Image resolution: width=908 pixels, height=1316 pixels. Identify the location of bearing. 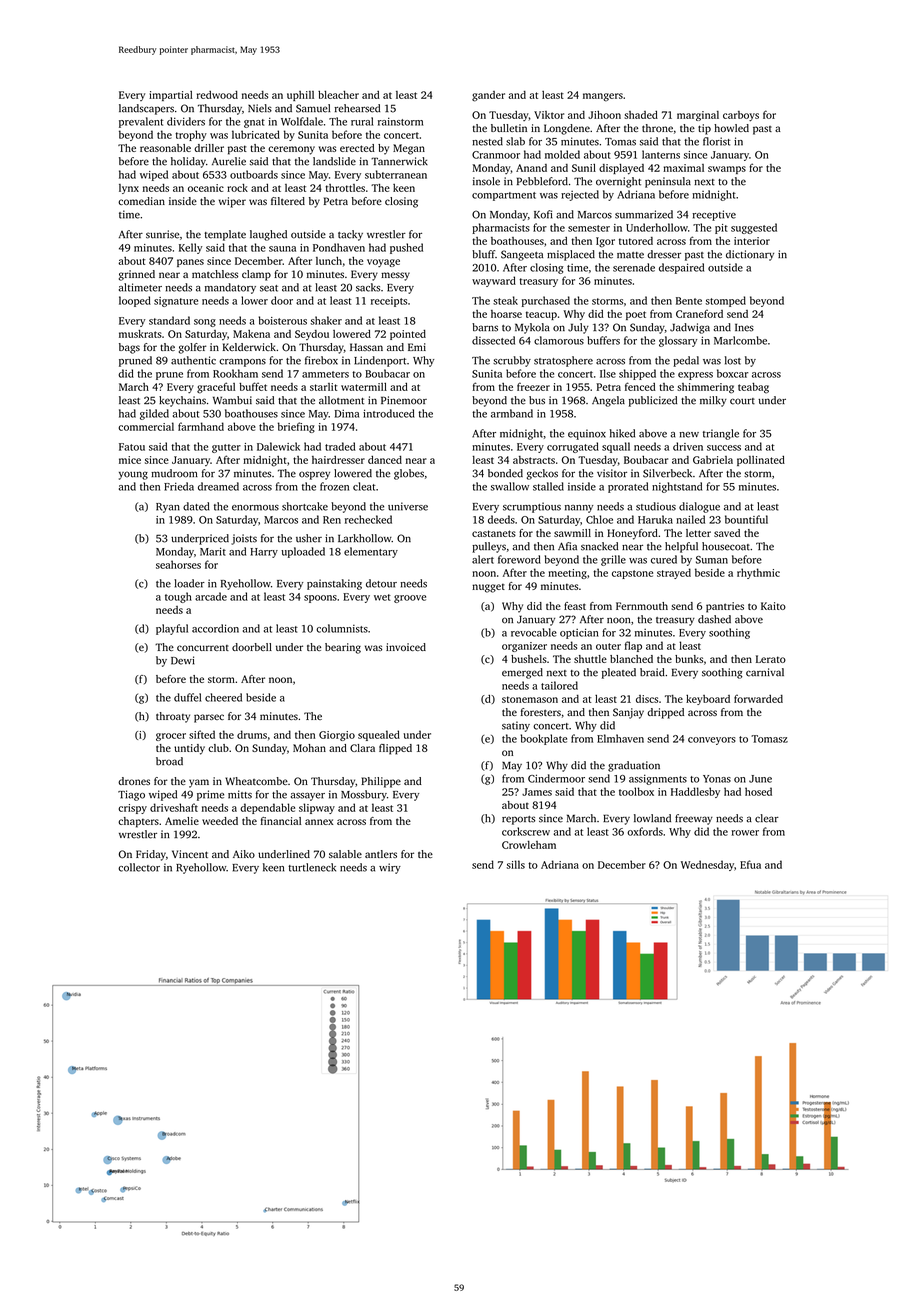
(343, 648).
